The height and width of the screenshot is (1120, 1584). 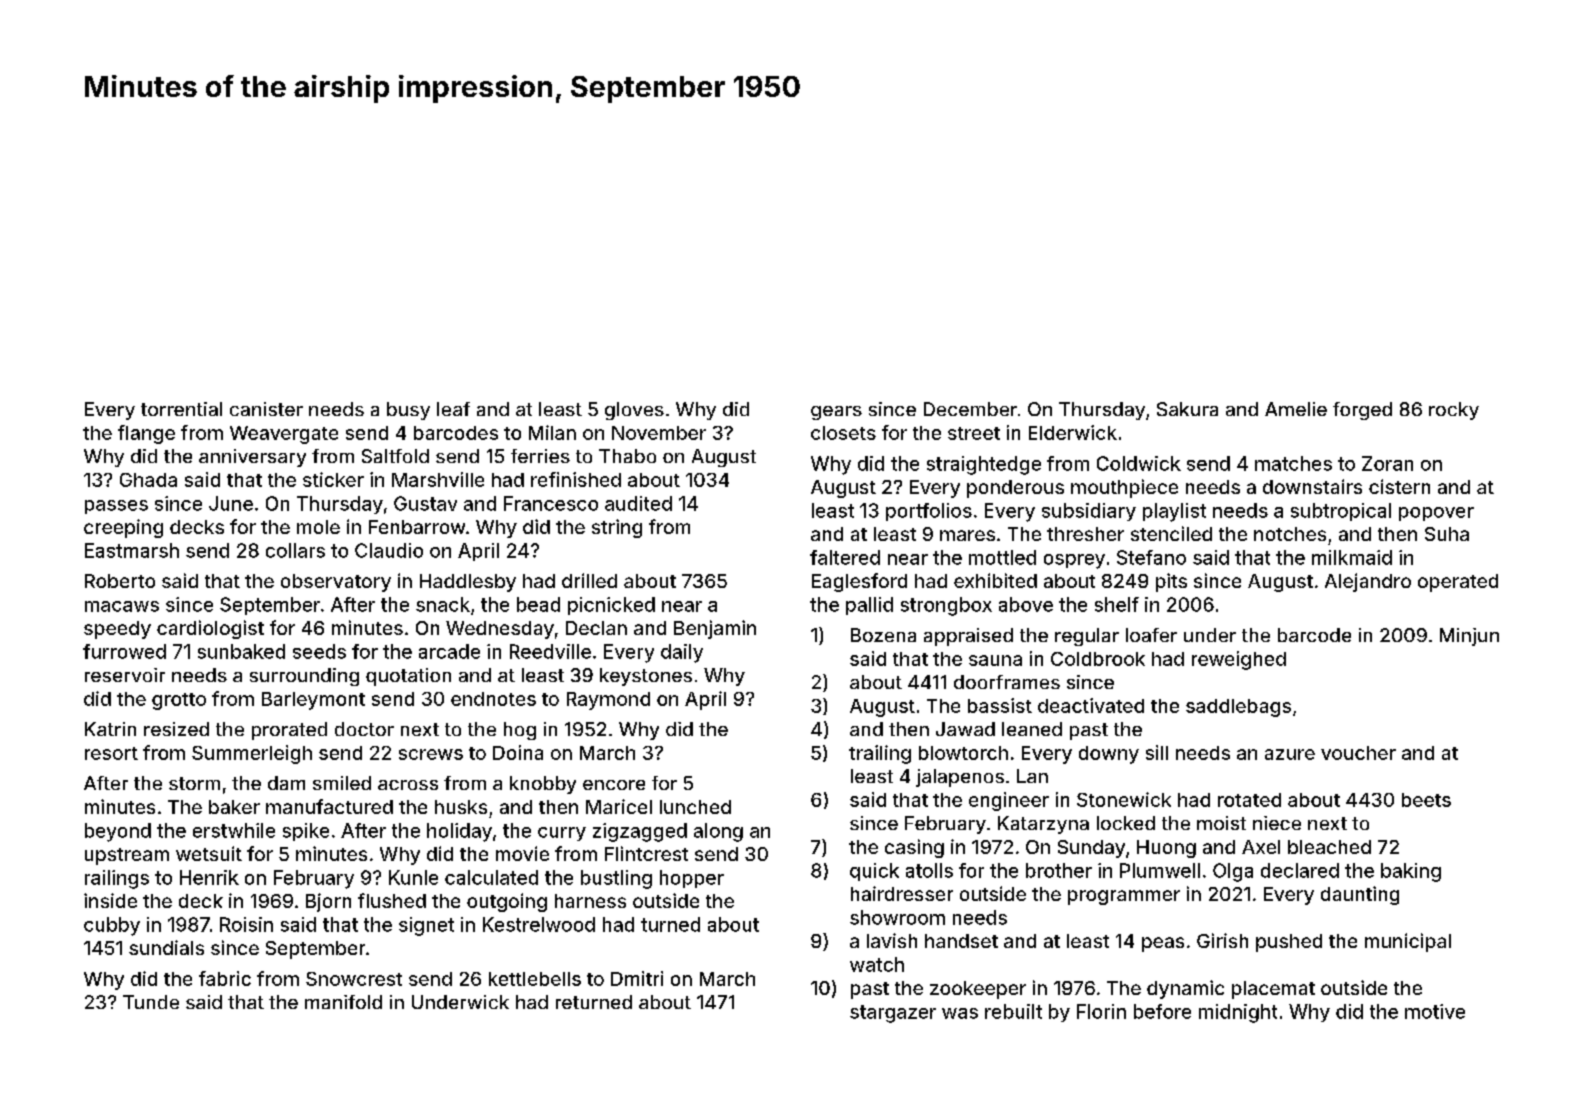 I want to click on manifold, so click(x=343, y=1002).
